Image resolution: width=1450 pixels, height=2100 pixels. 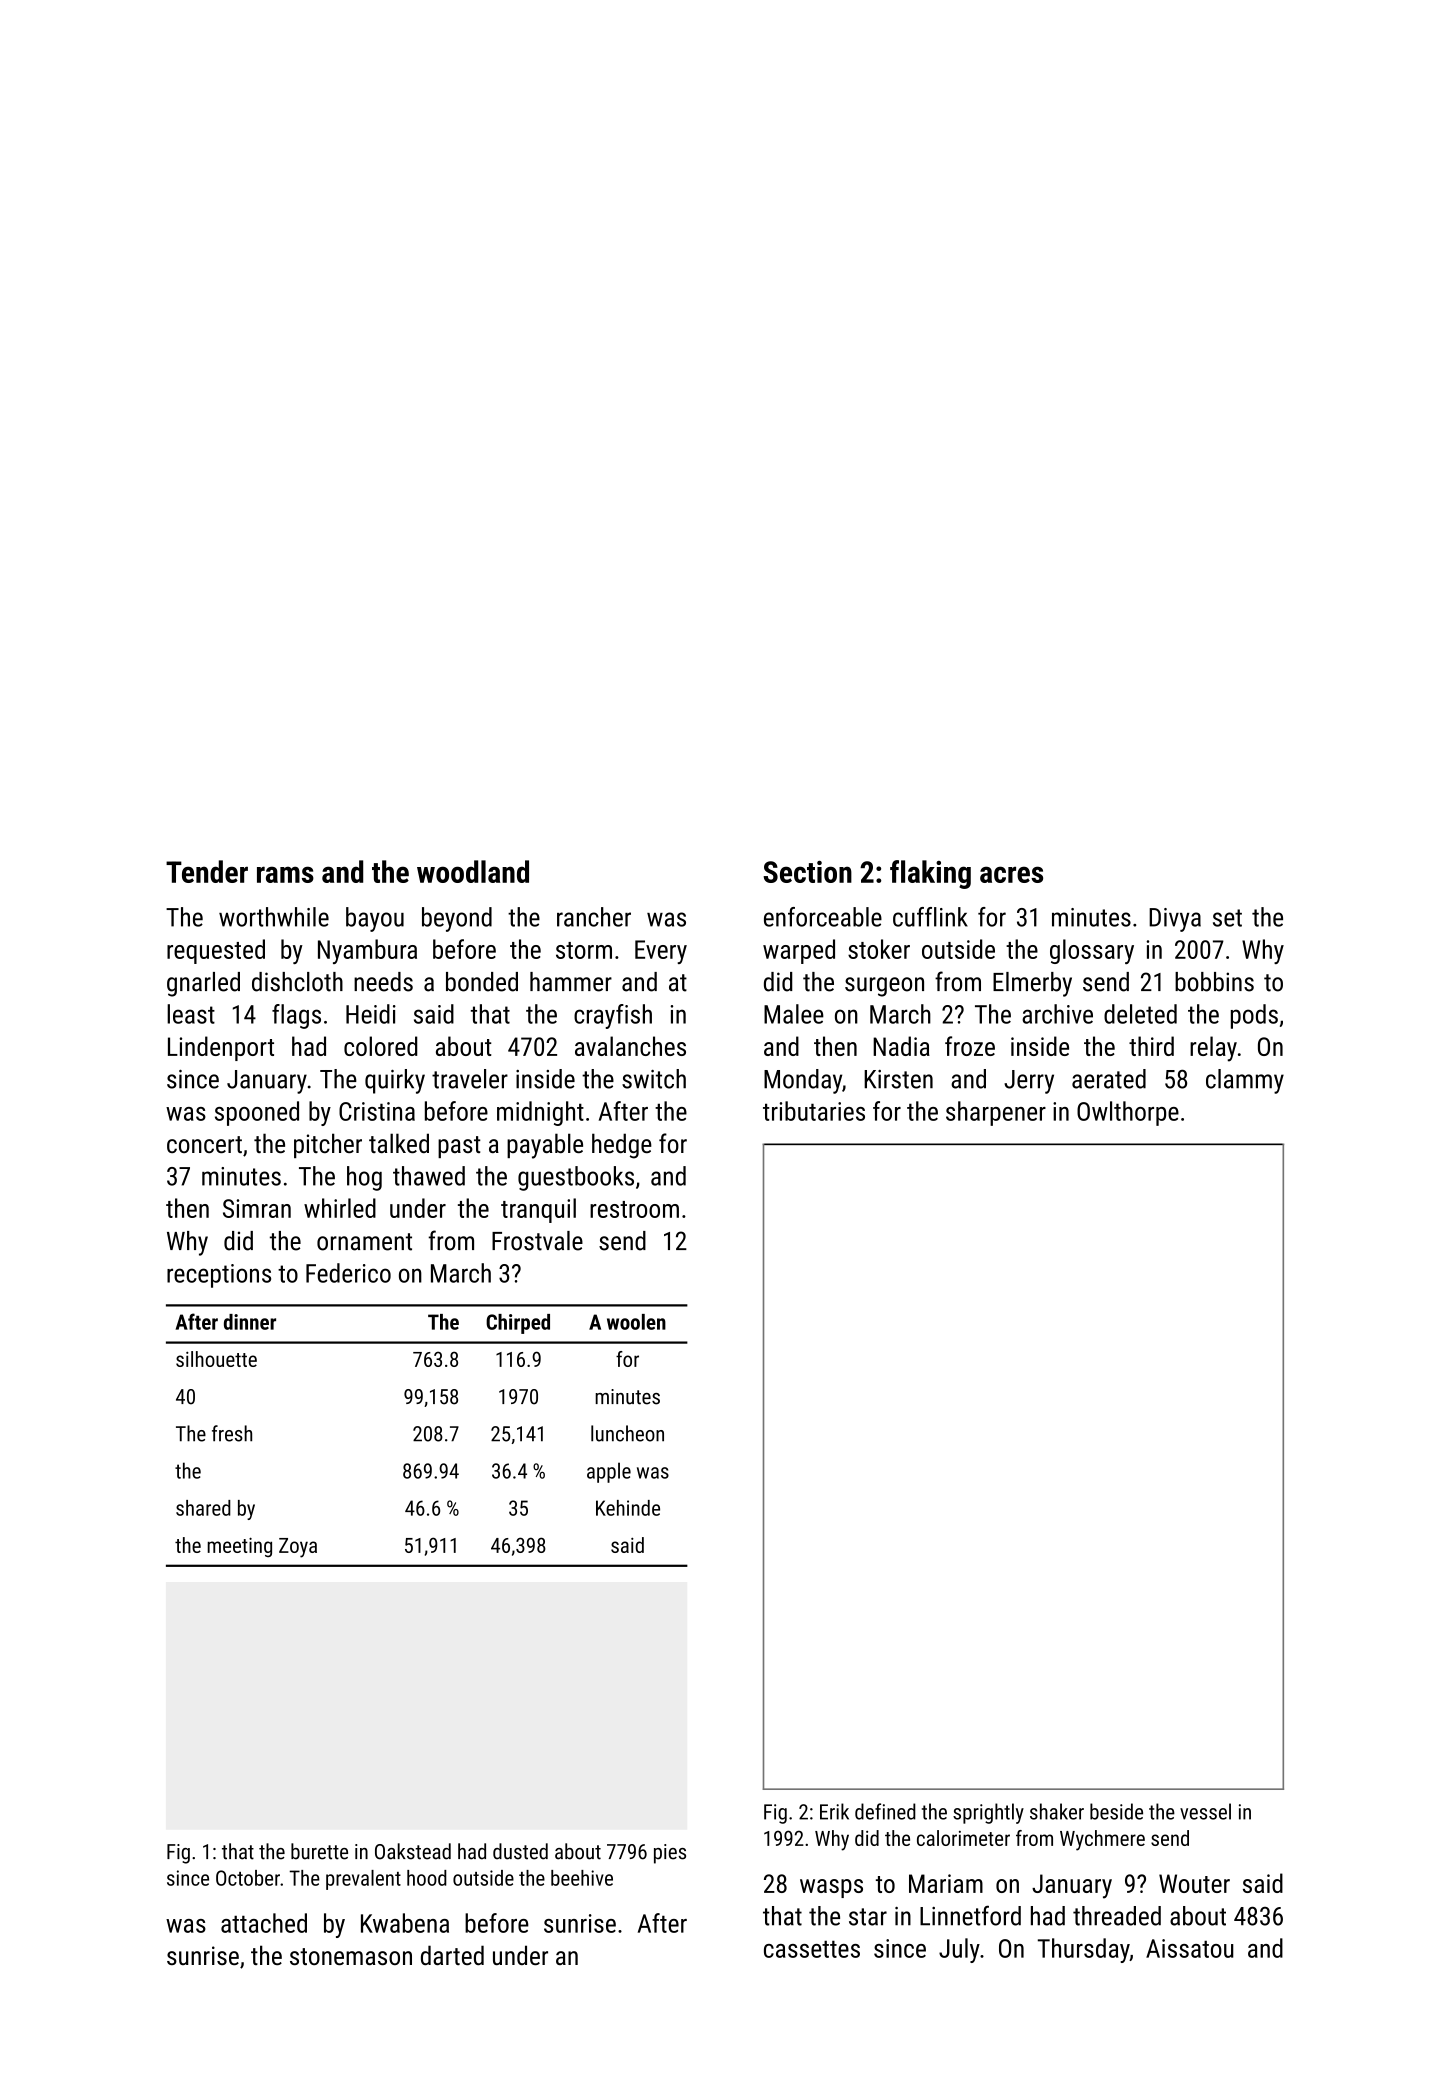 What do you see at coordinates (812, 1949) in the page?
I see `cassettes` at bounding box center [812, 1949].
